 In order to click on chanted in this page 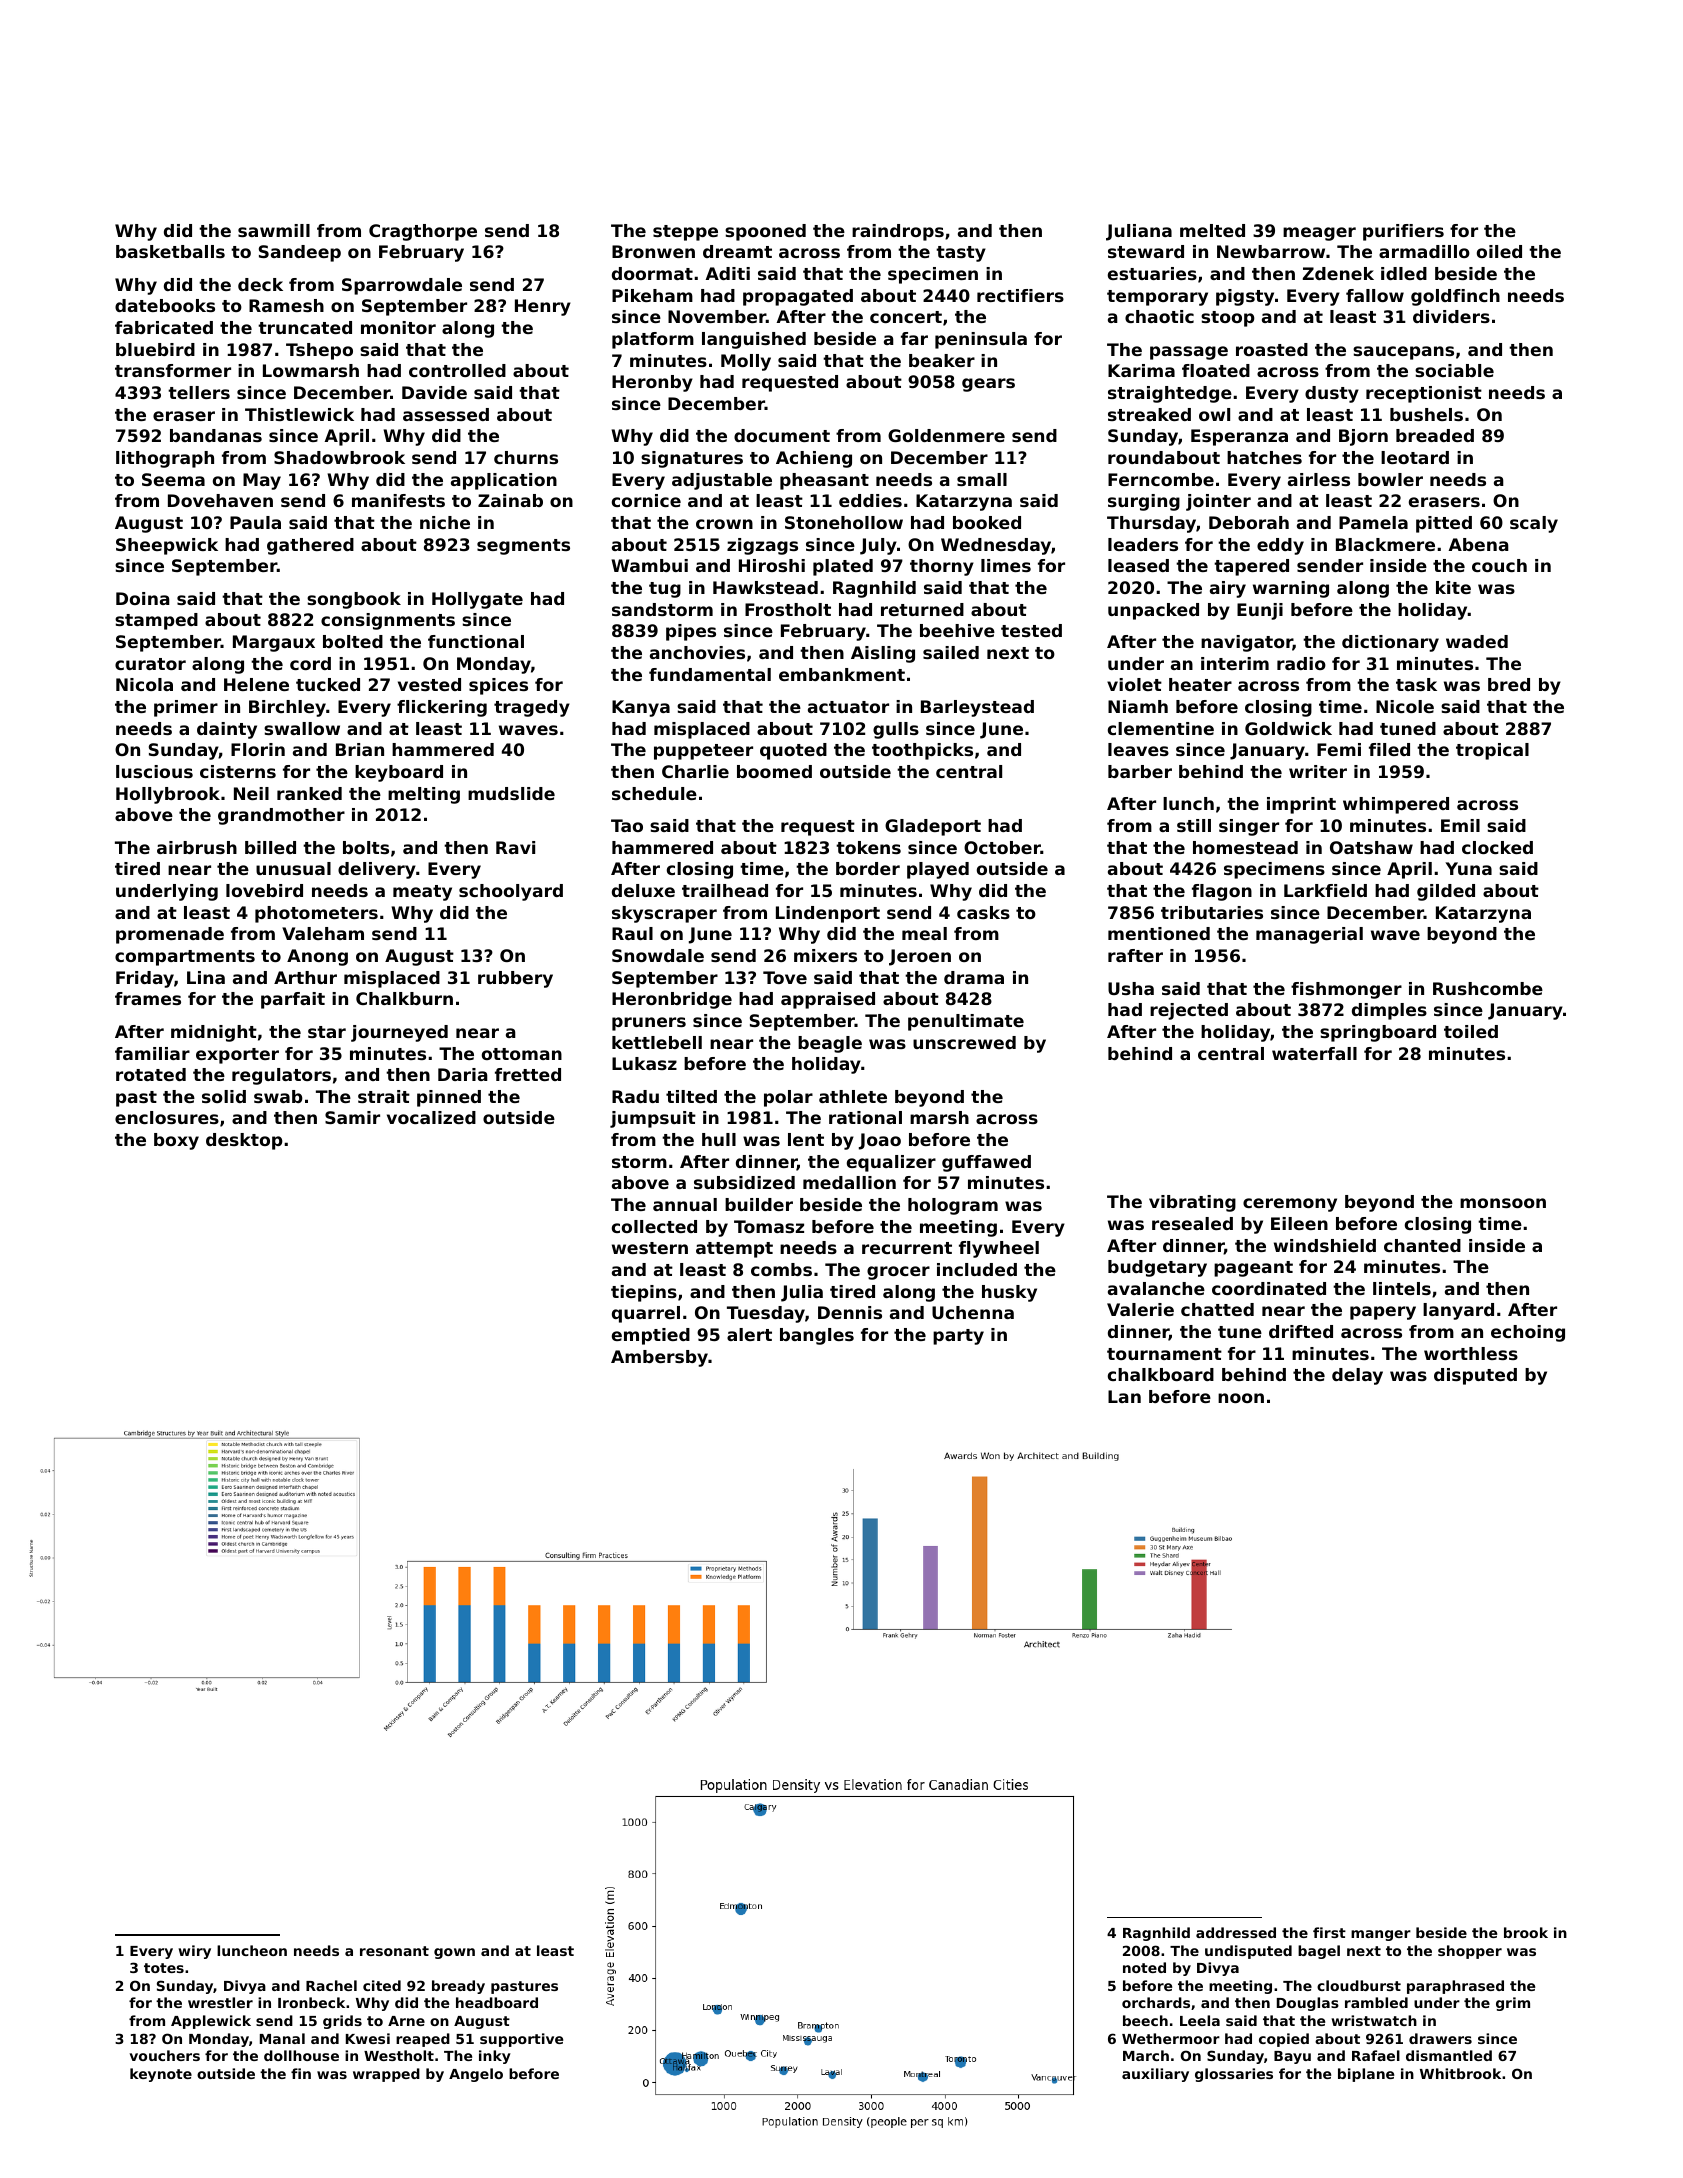, I will do `click(1422, 1245)`.
